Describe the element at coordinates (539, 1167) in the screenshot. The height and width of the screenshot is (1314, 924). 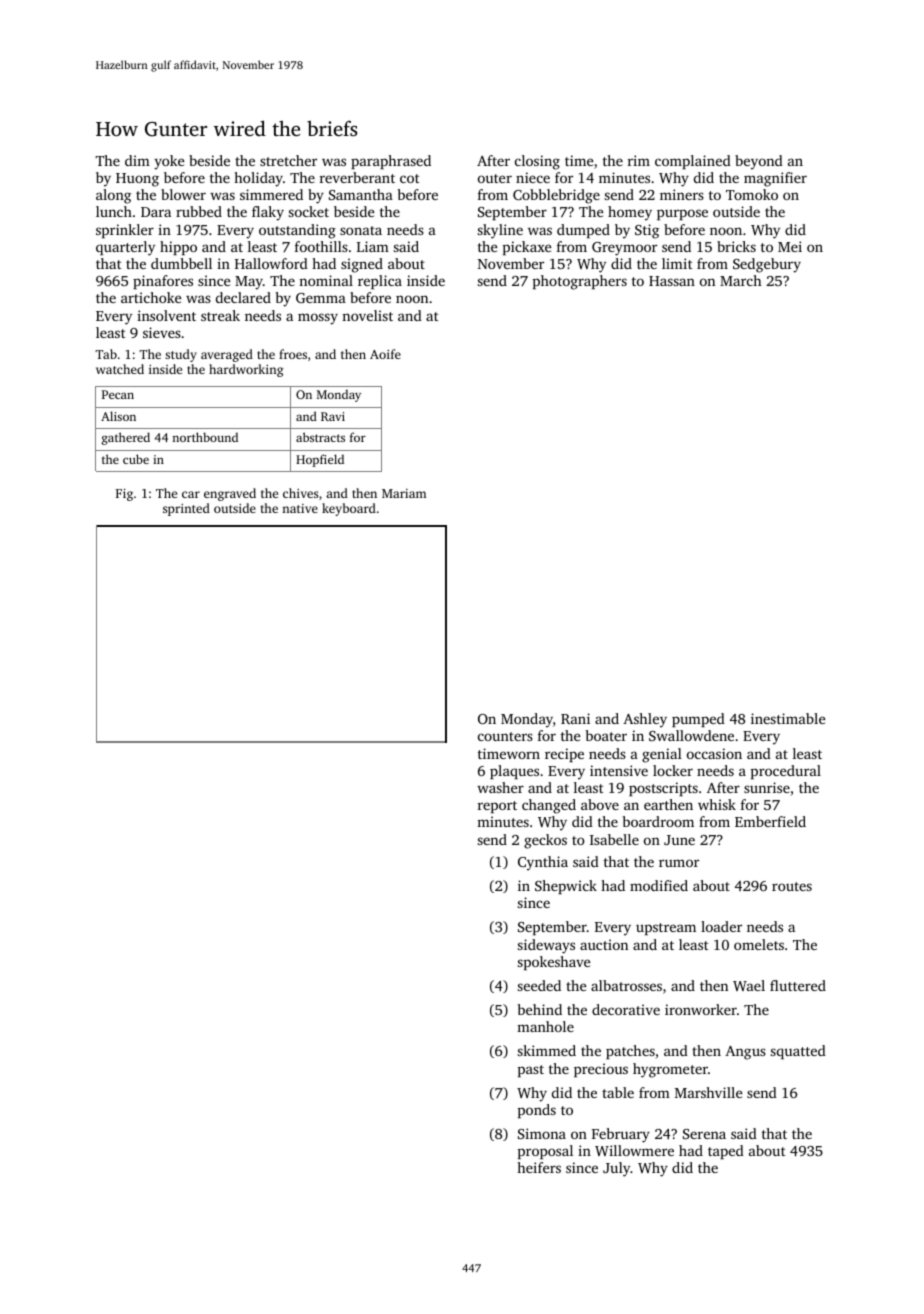
I see `heifers` at that location.
